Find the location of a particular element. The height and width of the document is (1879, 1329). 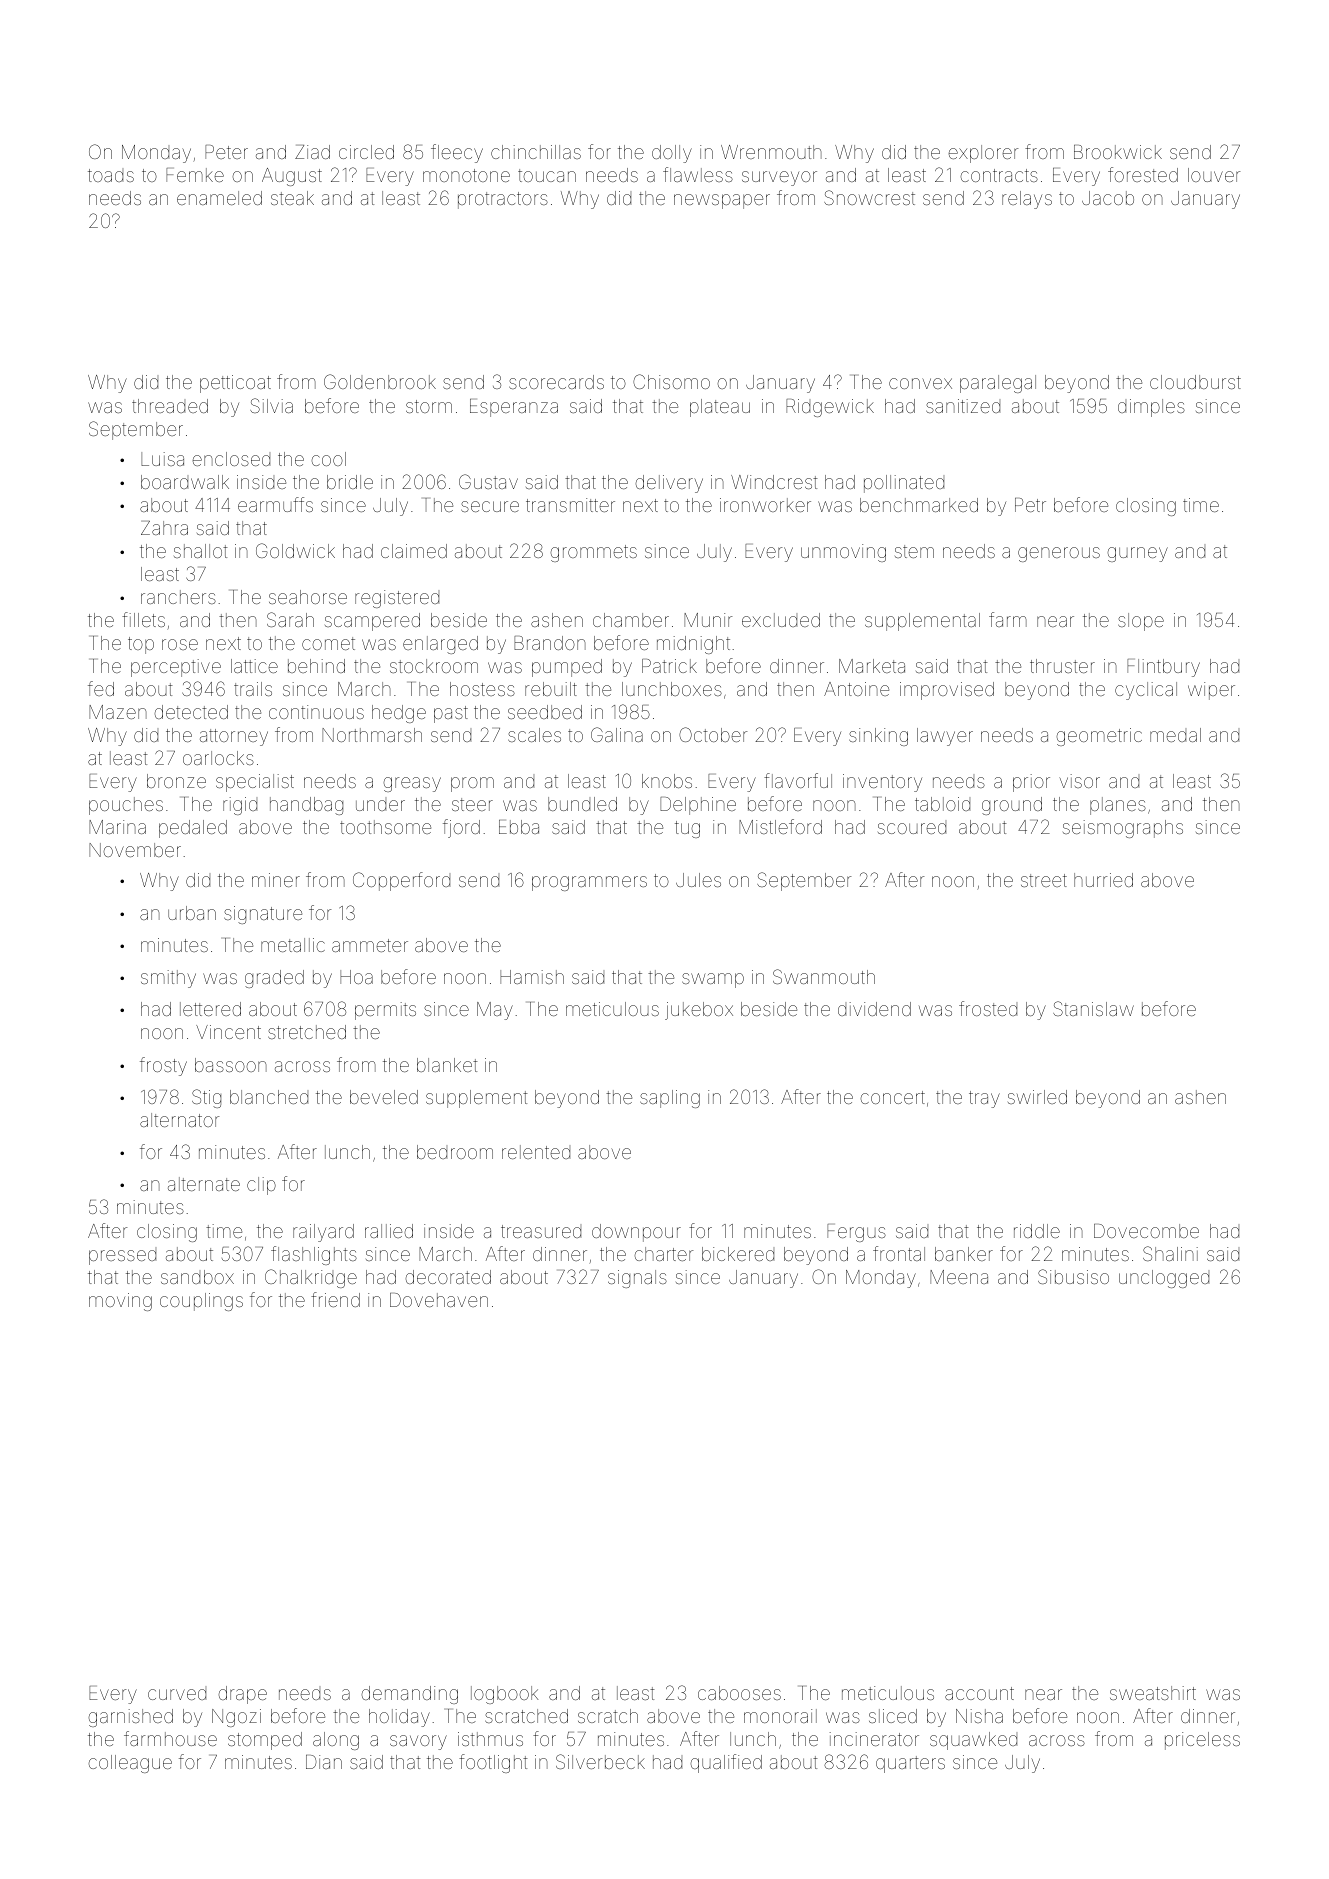

urban is located at coordinates (192, 913).
